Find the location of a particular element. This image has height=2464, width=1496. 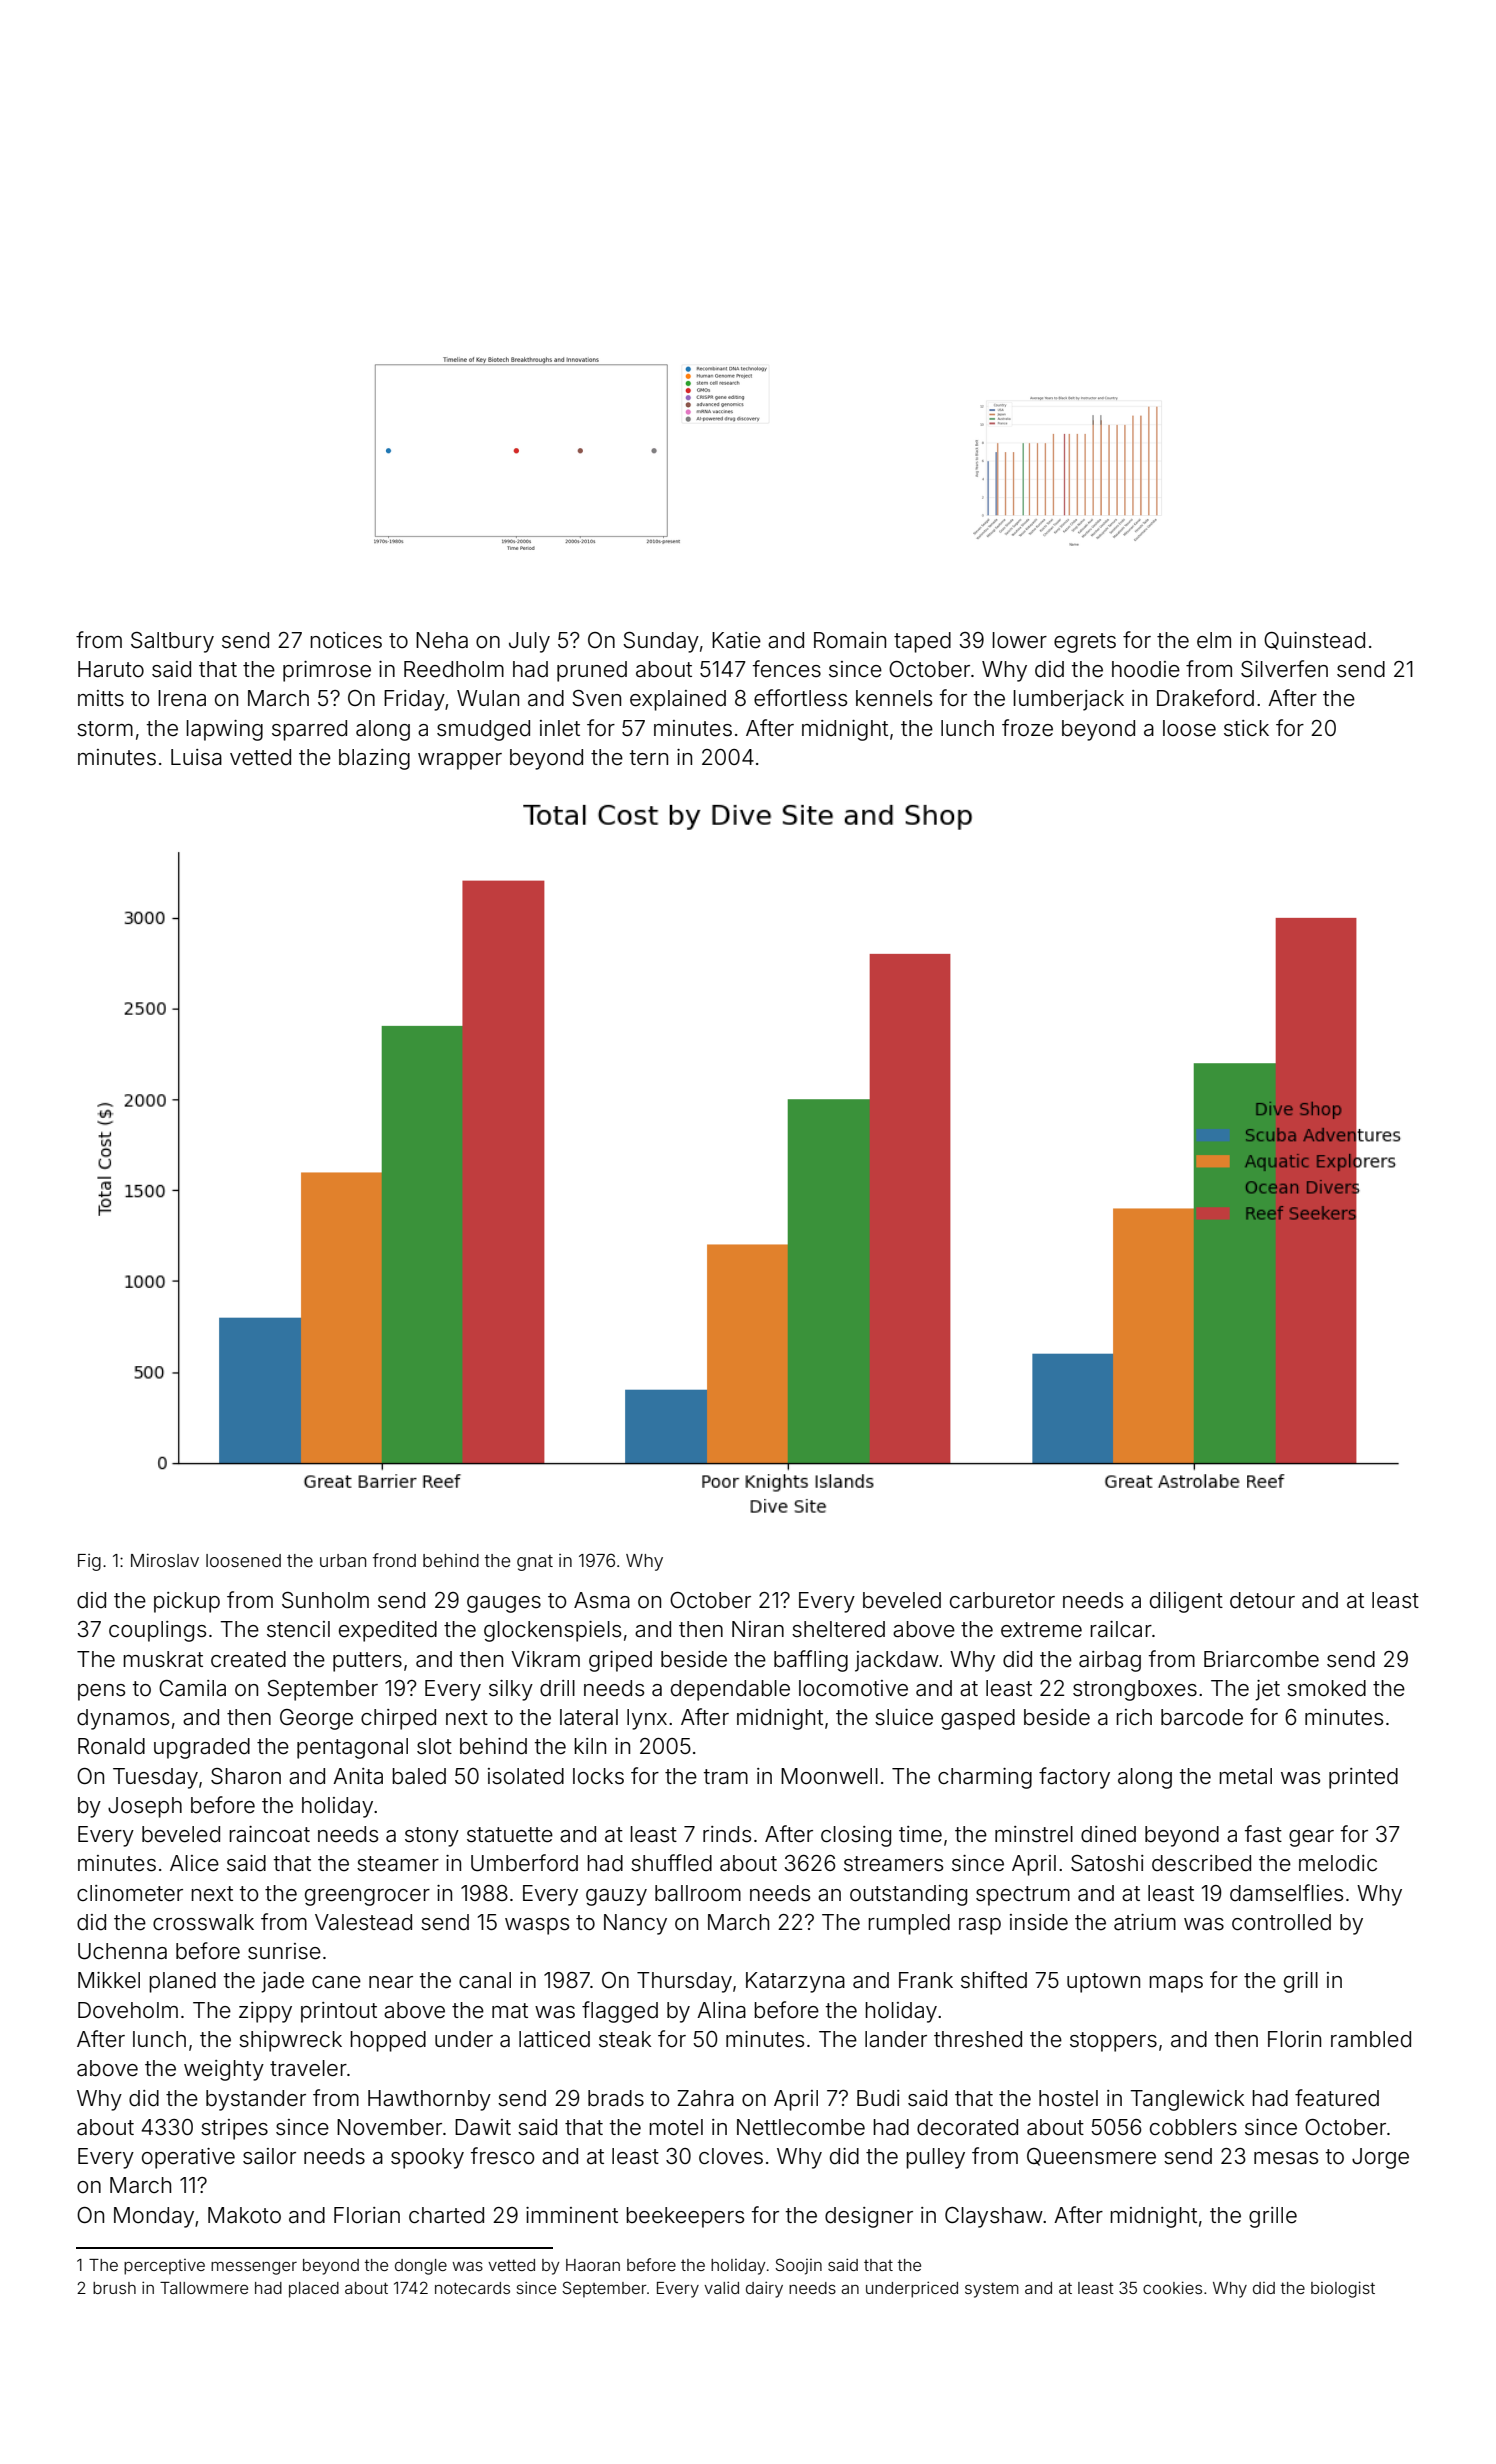

detour is located at coordinates (1262, 1600).
